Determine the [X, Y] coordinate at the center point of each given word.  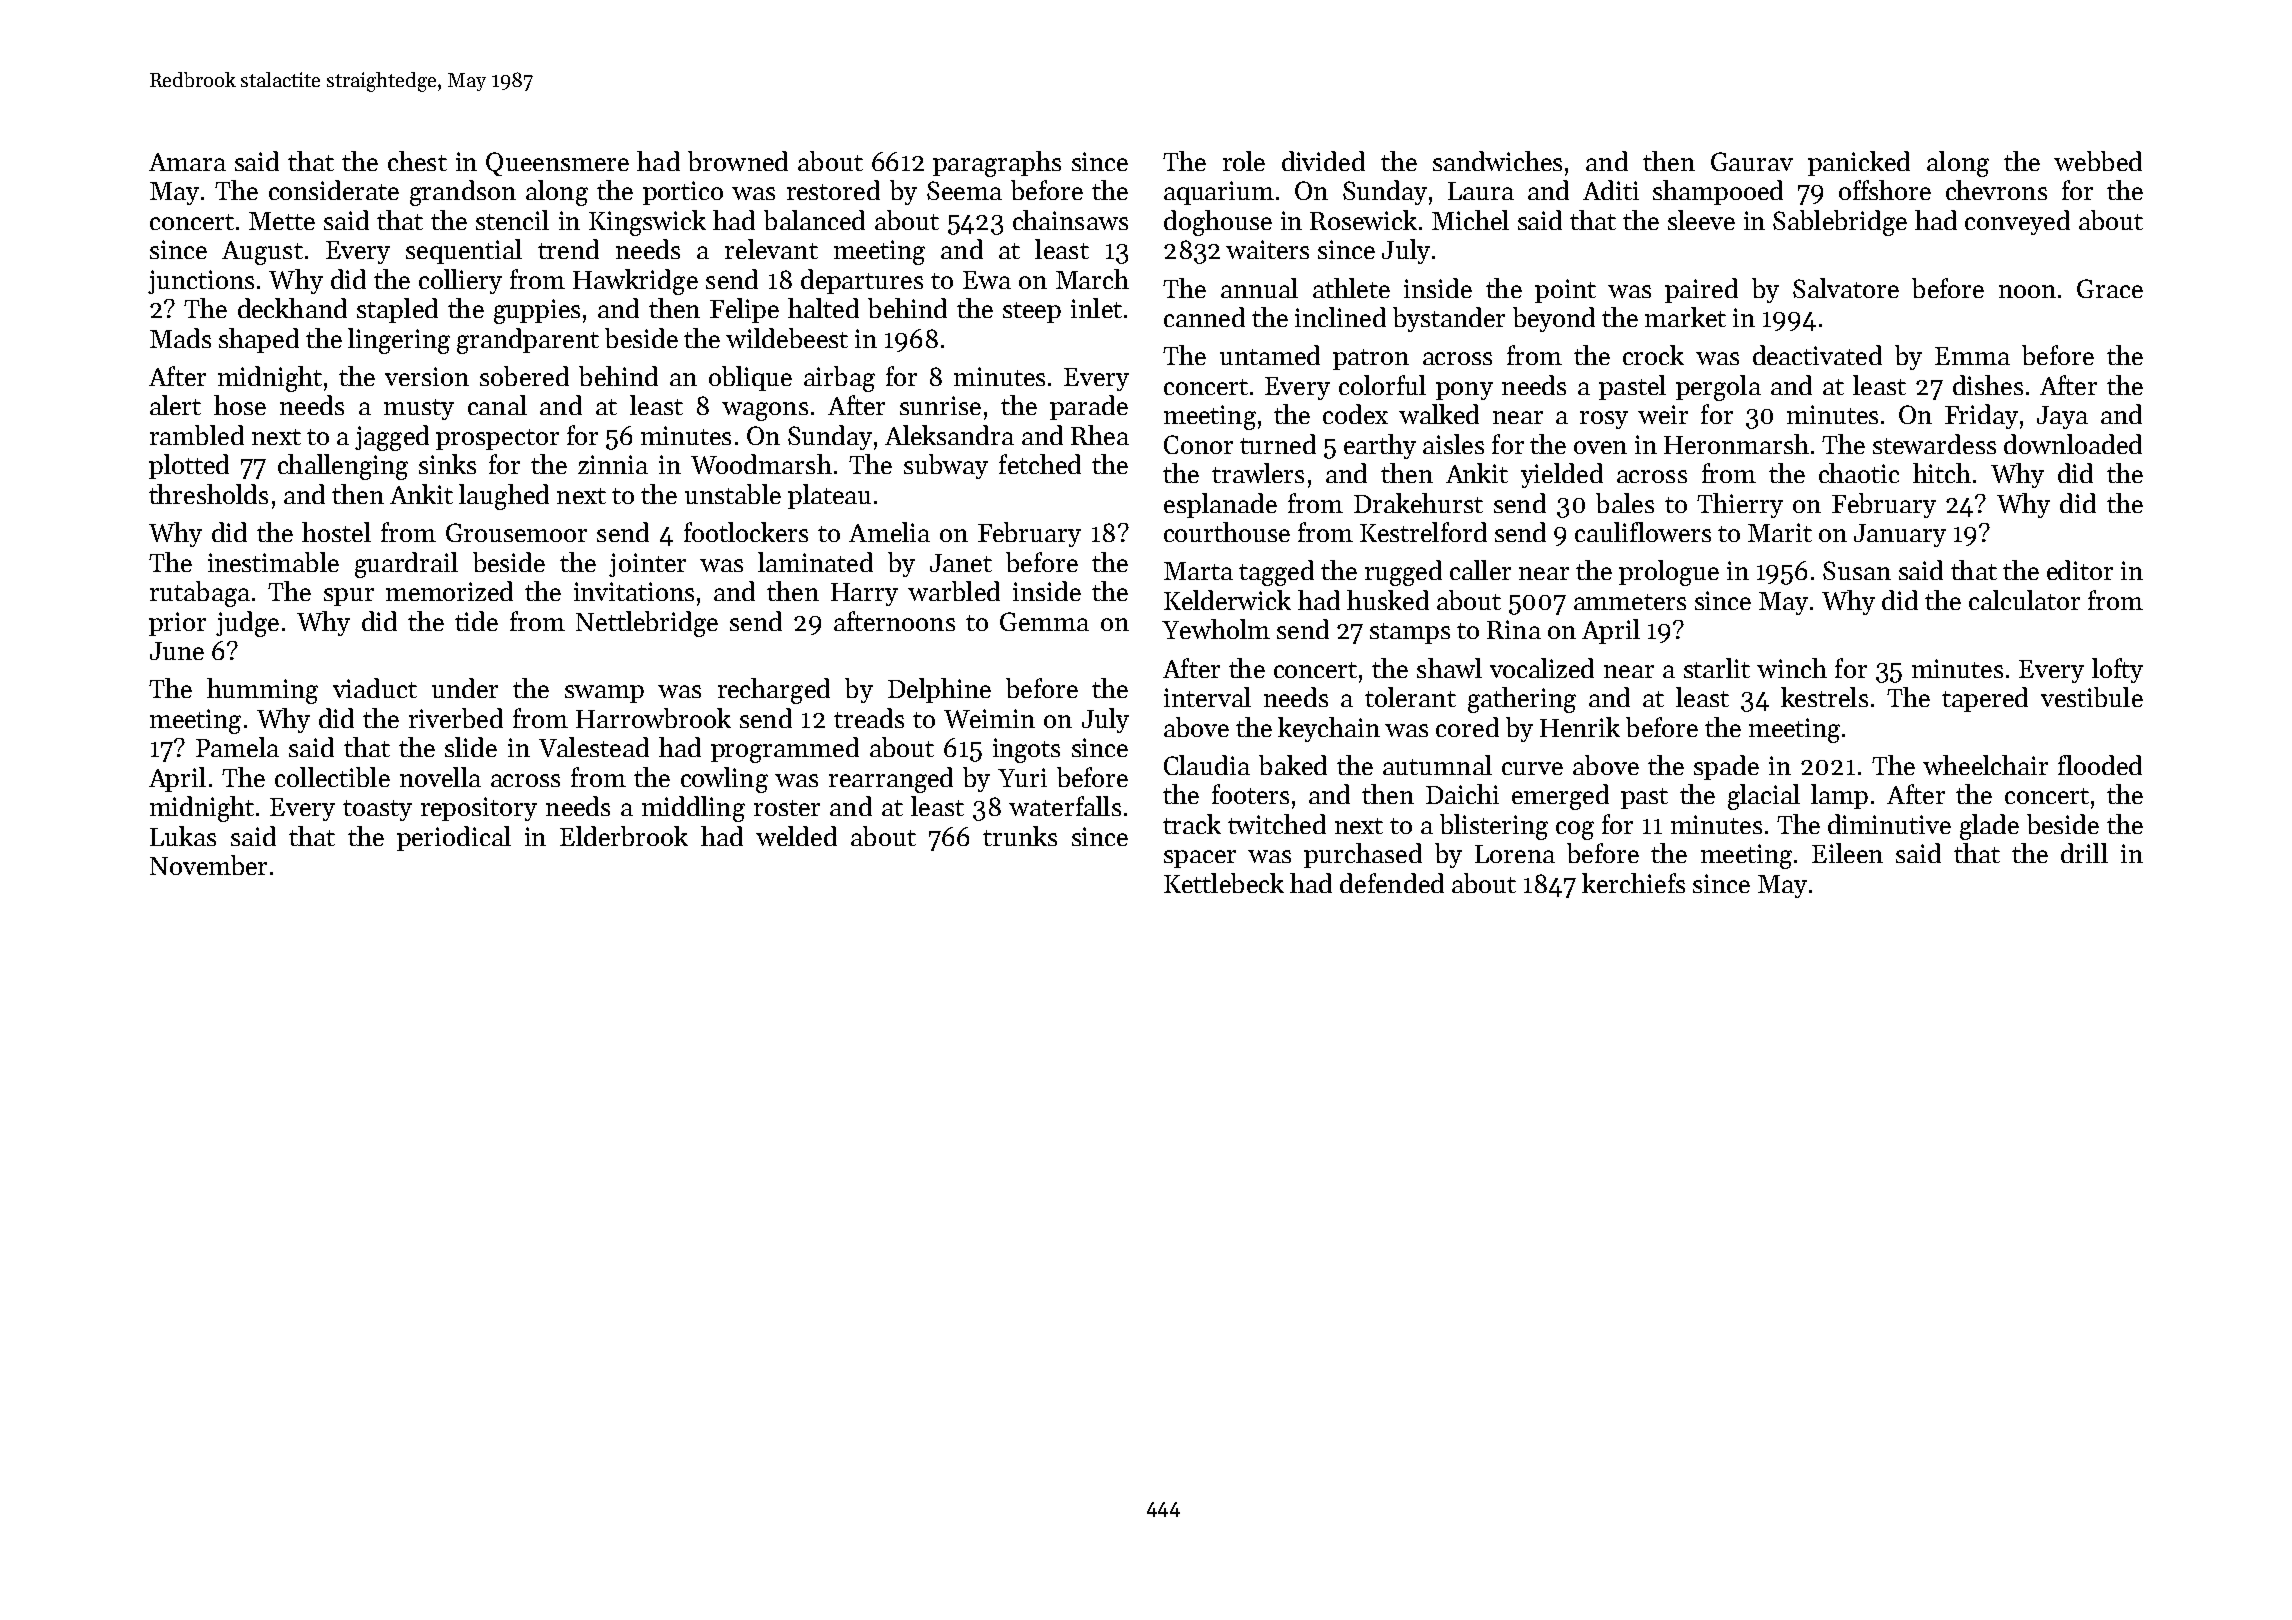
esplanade [1220, 505]
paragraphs [997, 164]
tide [476, 621]
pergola [1718, 388]
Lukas [183, 836]
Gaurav [1752, 161]
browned [738, 161]
